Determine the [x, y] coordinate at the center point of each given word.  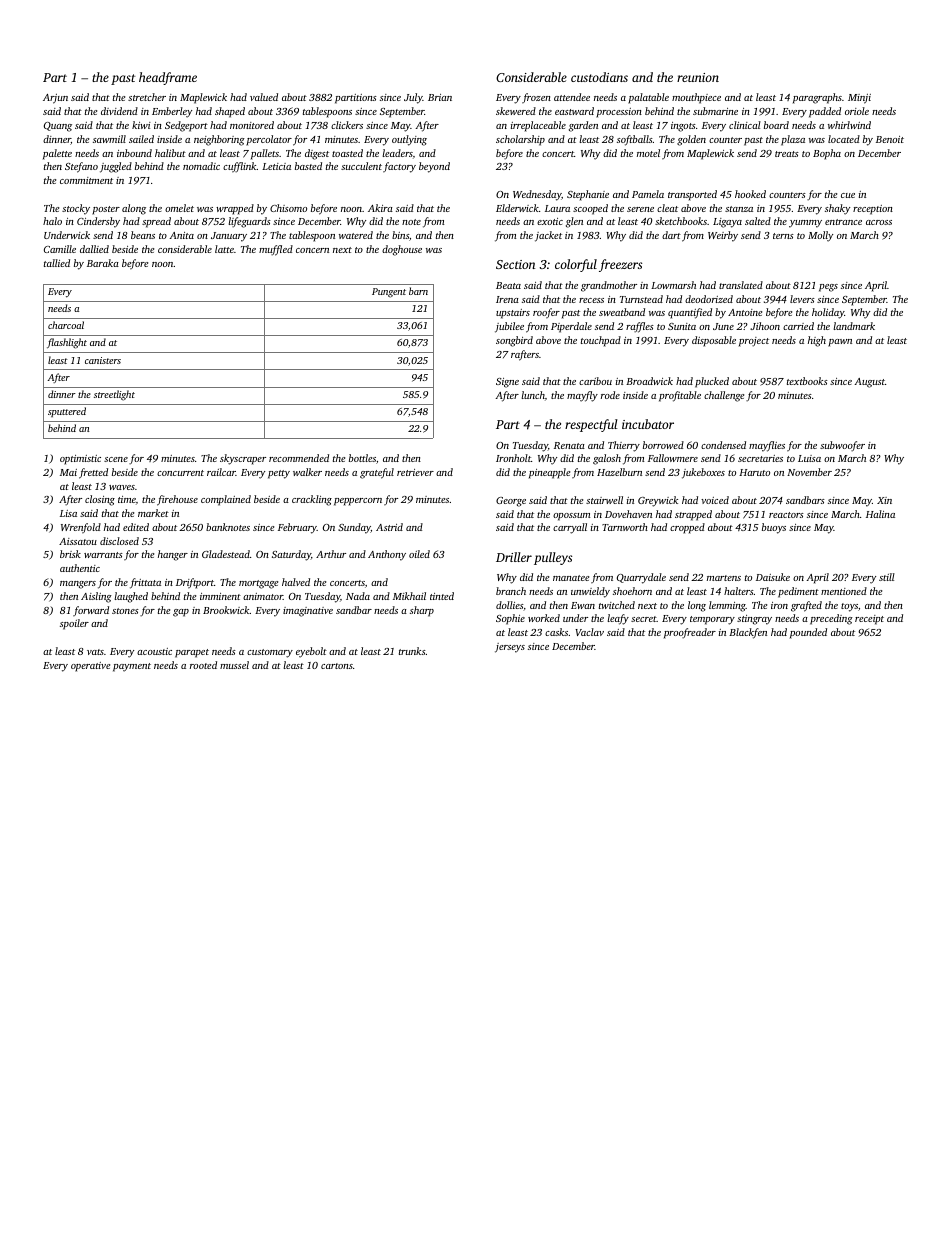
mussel [234, 665]
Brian [440, 97]
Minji [859, 99]
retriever [415, 472]
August [869, 383]
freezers [620, 265]
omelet [179, 208]
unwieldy [590, 592]
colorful [576, 265]
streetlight [114, 395]
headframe [168, 78]
